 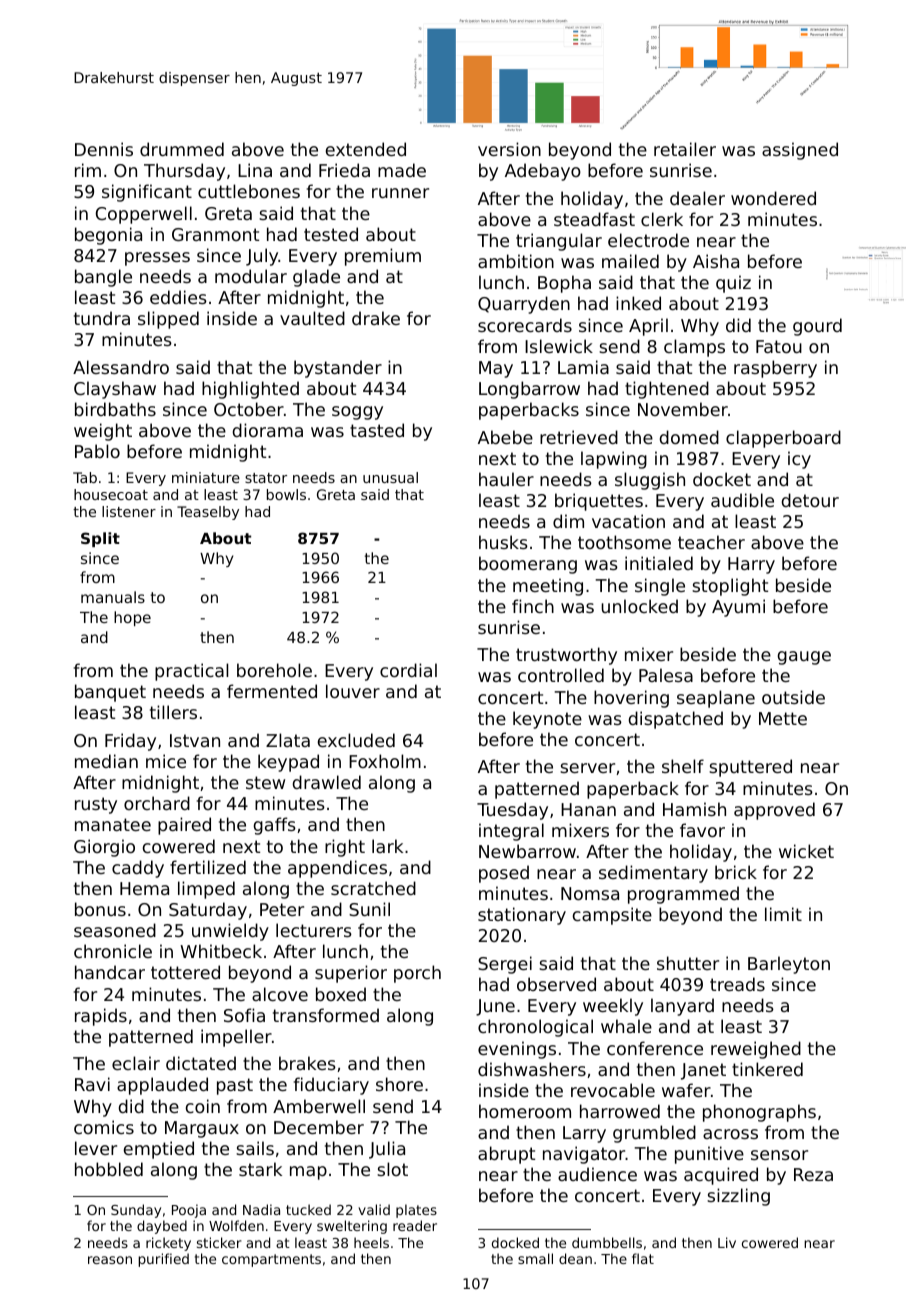 I want to click on purified, so click(x=163, y=1260).
